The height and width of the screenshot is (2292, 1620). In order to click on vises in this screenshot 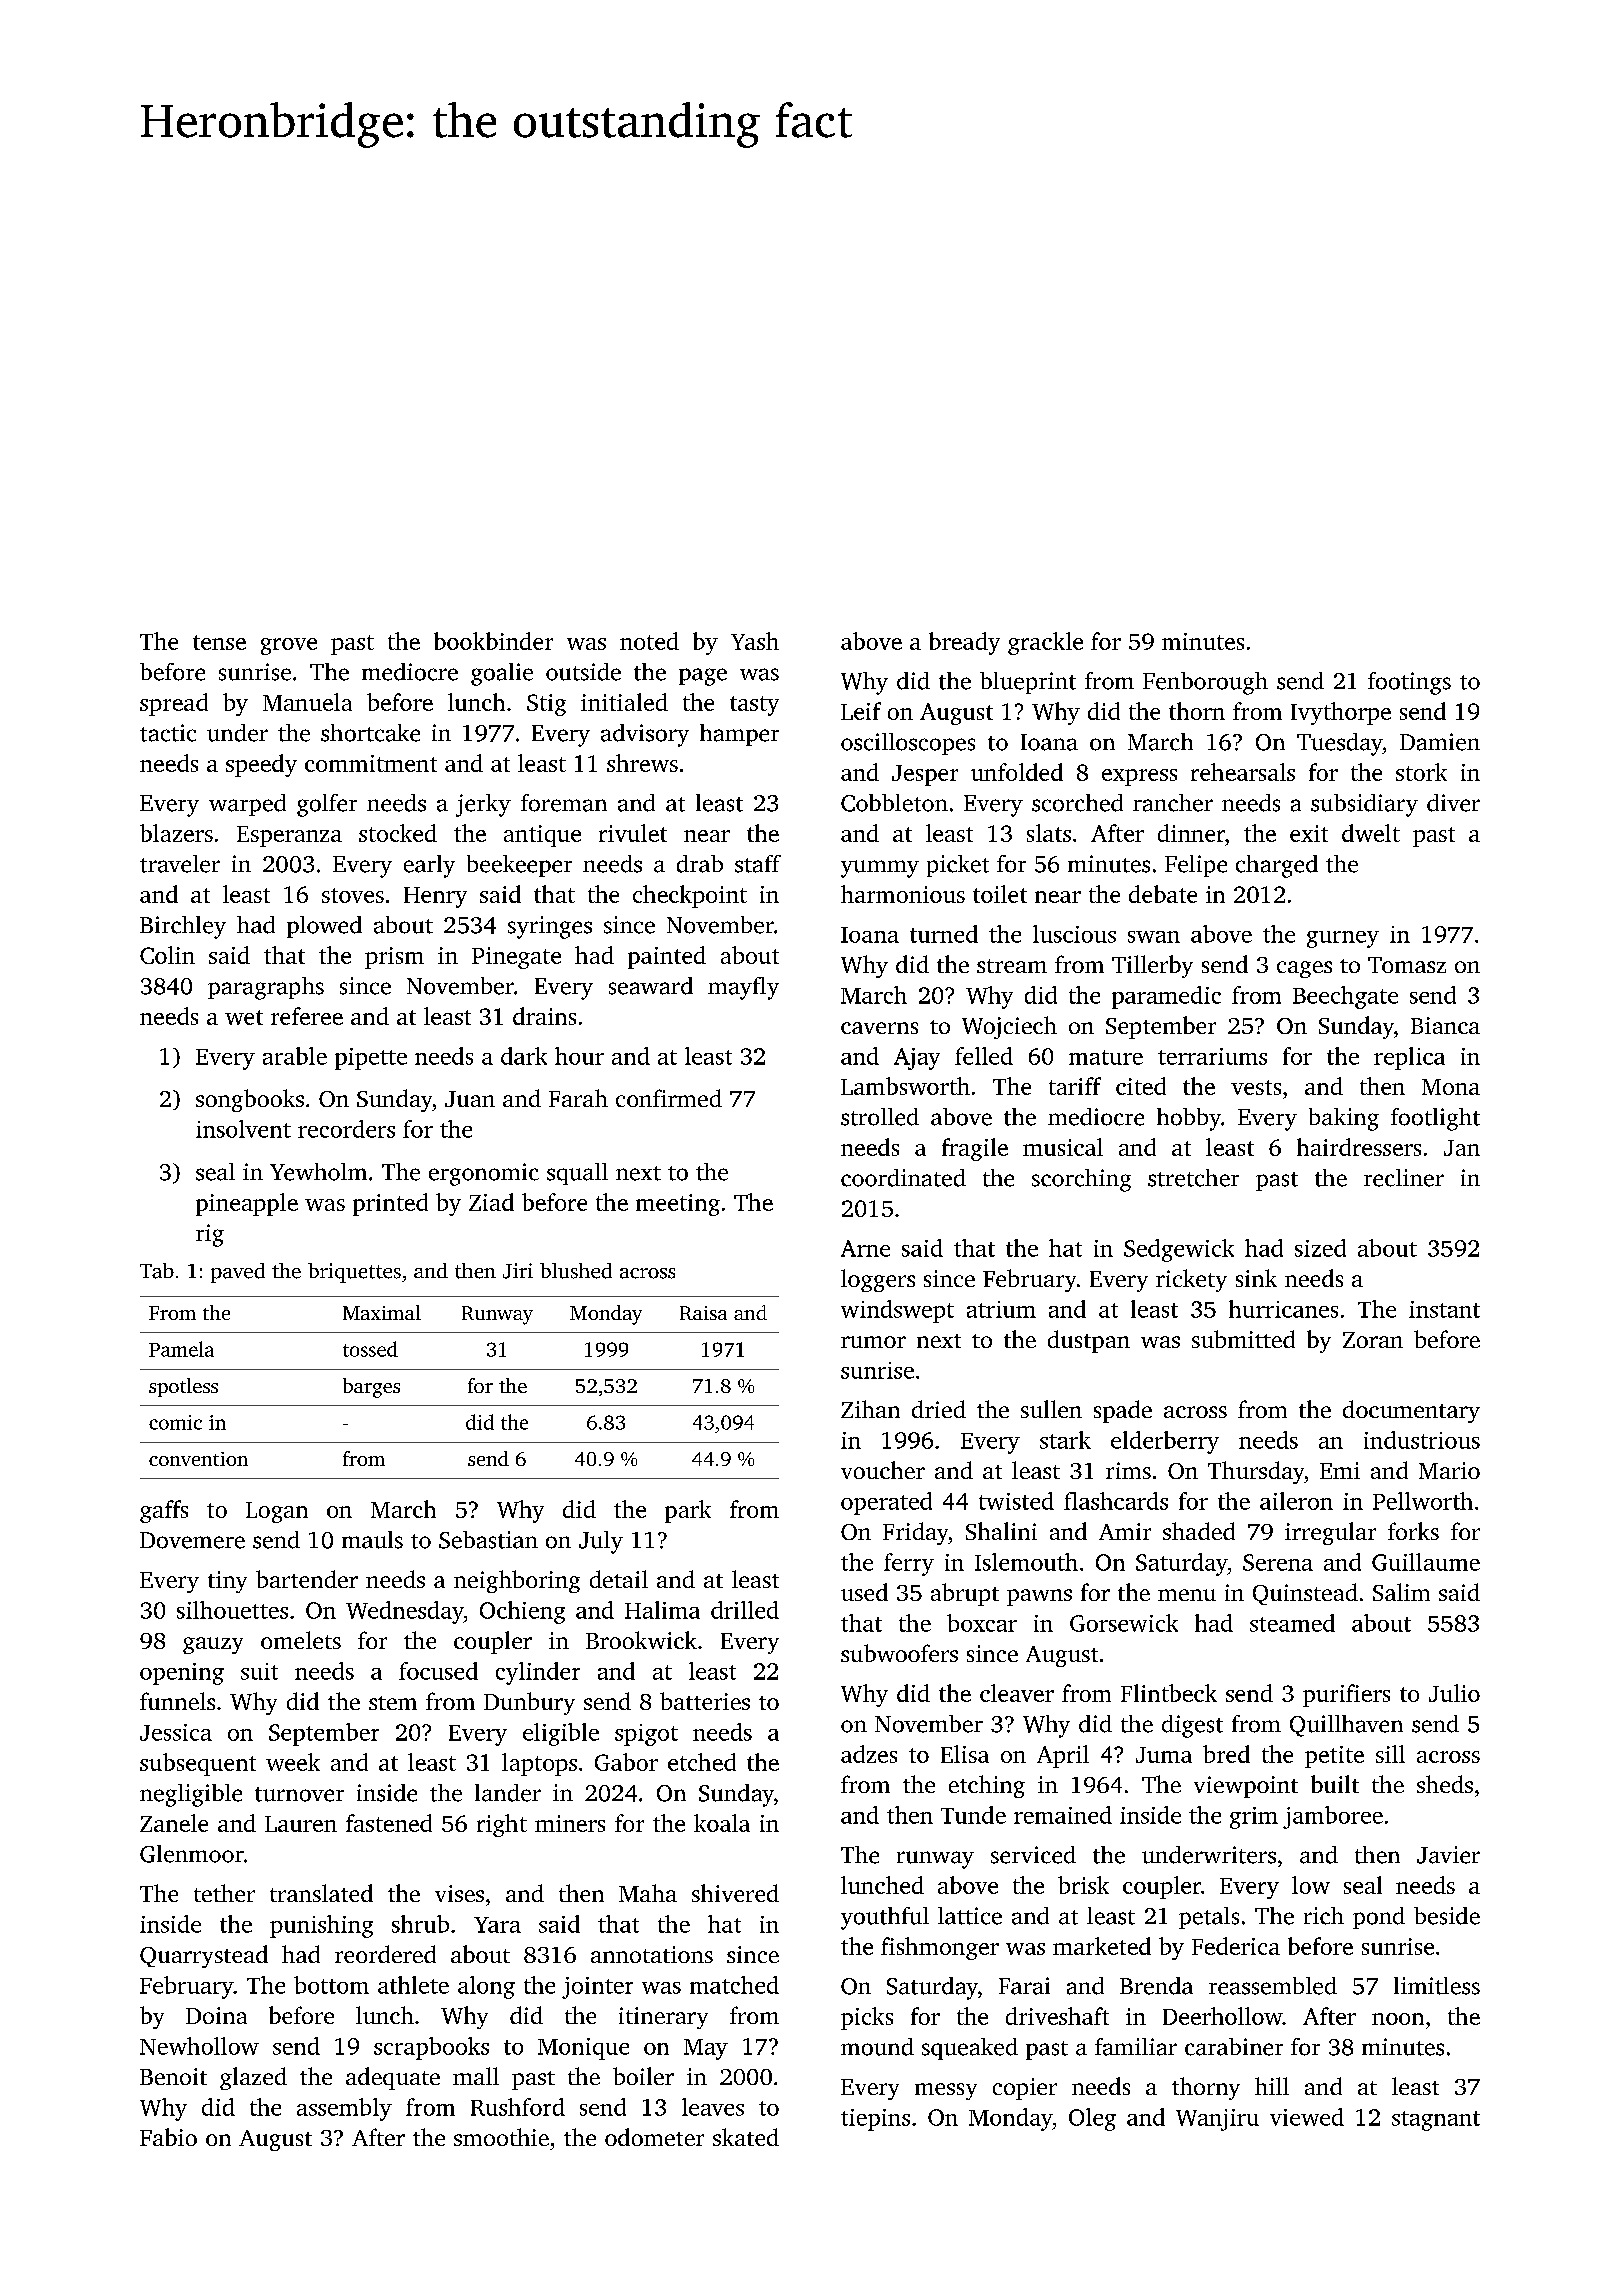, I will do `click(459, 1893)`.
